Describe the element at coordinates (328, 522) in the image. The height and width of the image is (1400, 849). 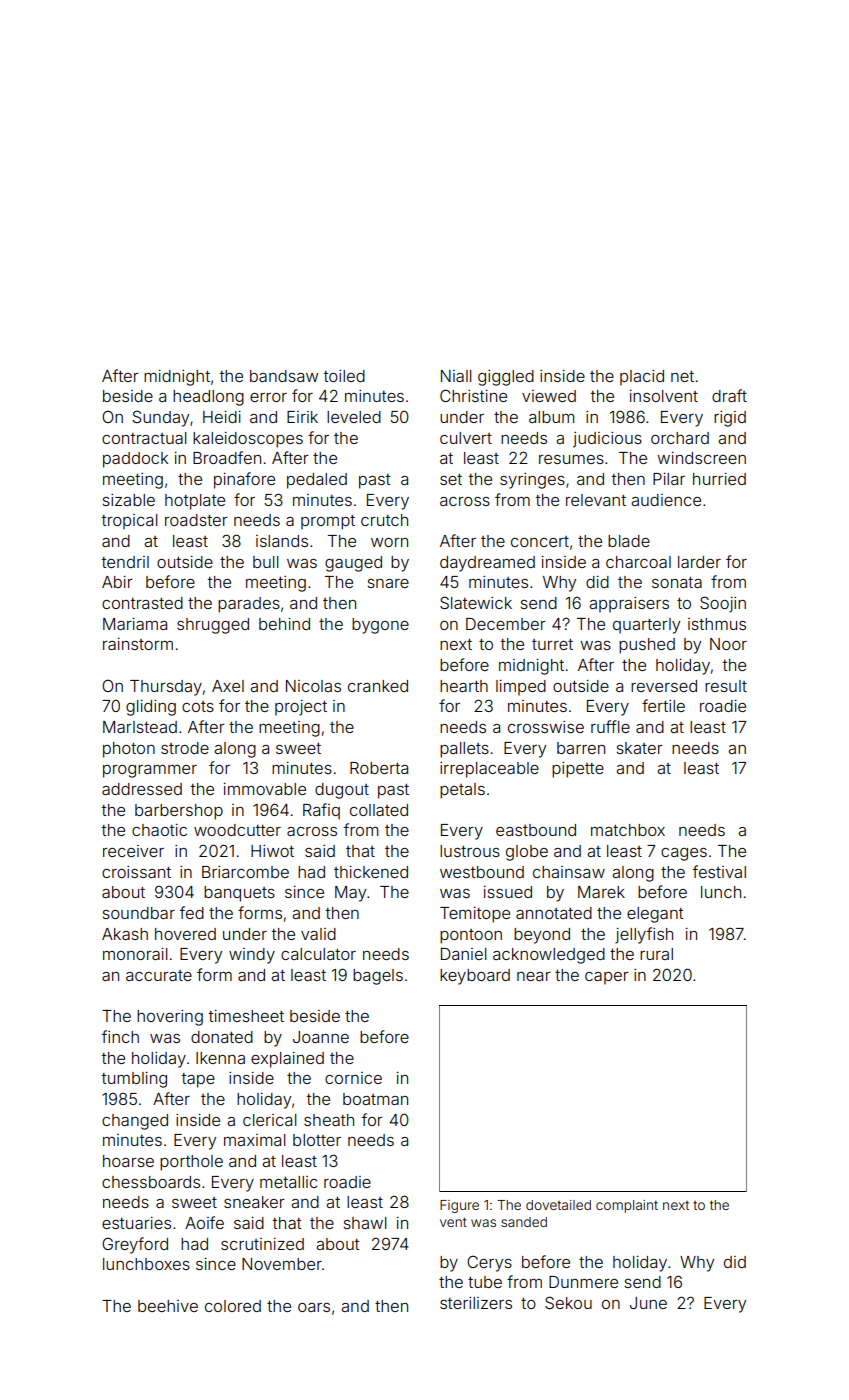
I see `prompt` at that location.
